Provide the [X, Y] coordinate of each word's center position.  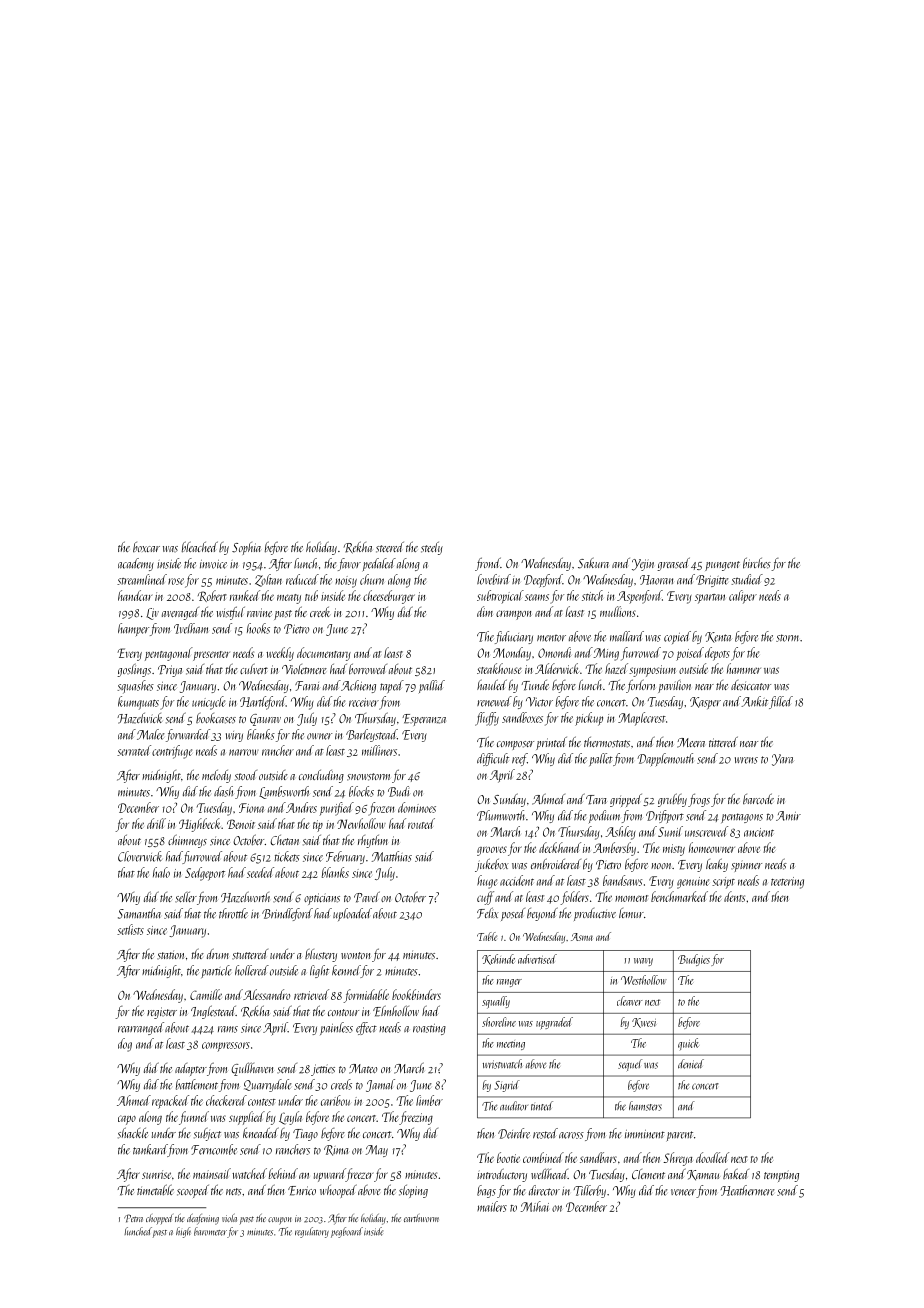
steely [432, 548]
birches [757, 563]
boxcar [146, 547]
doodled [712, 1157]
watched [249, 1173]
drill [156, 823]
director [544, 1190]
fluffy [487, 719]
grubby [672, 800]
